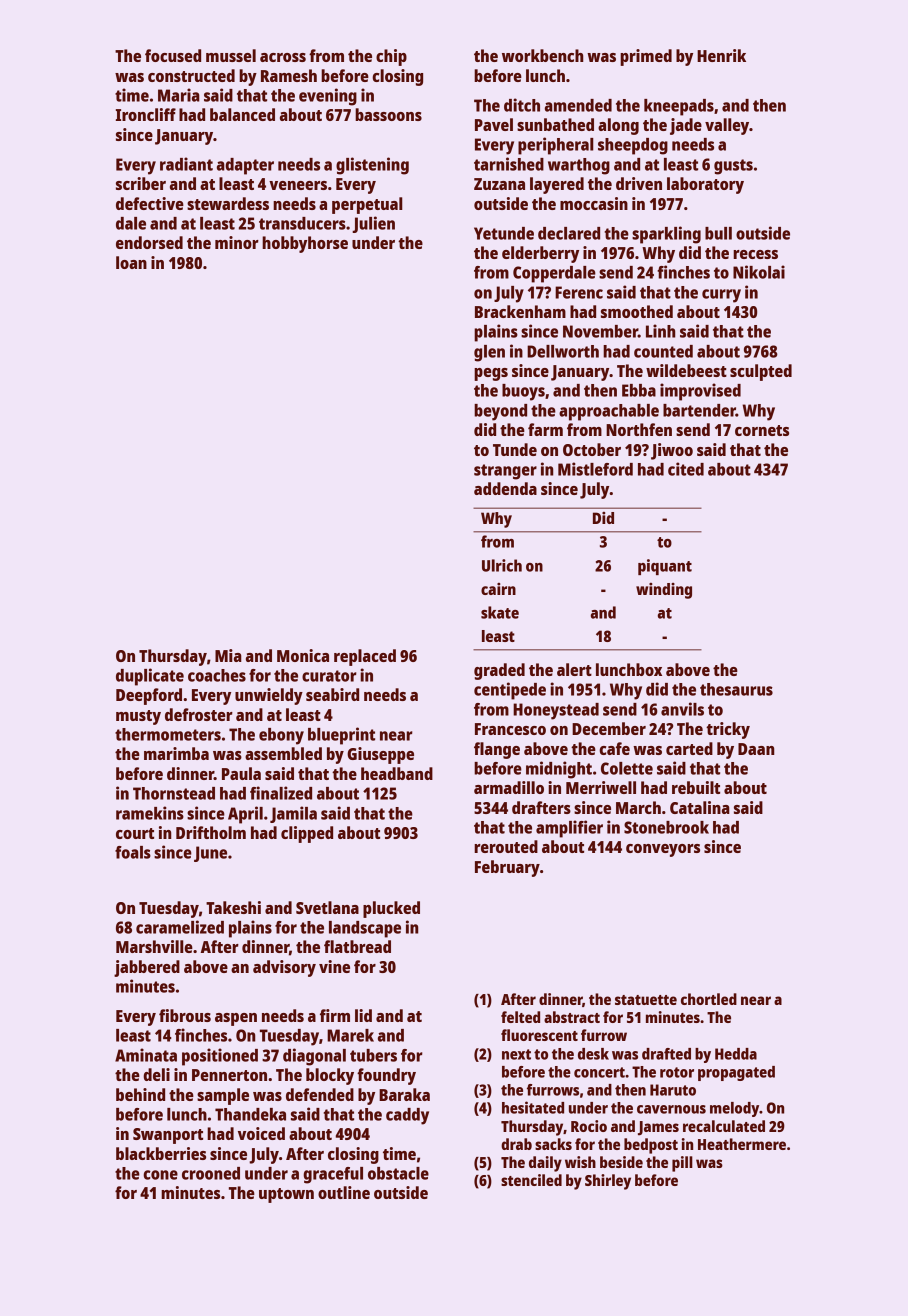 Image resolution: width=908 pixels, height=1316 pixels. What do you see at coordinates (542, 55) in the screenshot?
I see `workbench` at bounding box center [542, 55].
